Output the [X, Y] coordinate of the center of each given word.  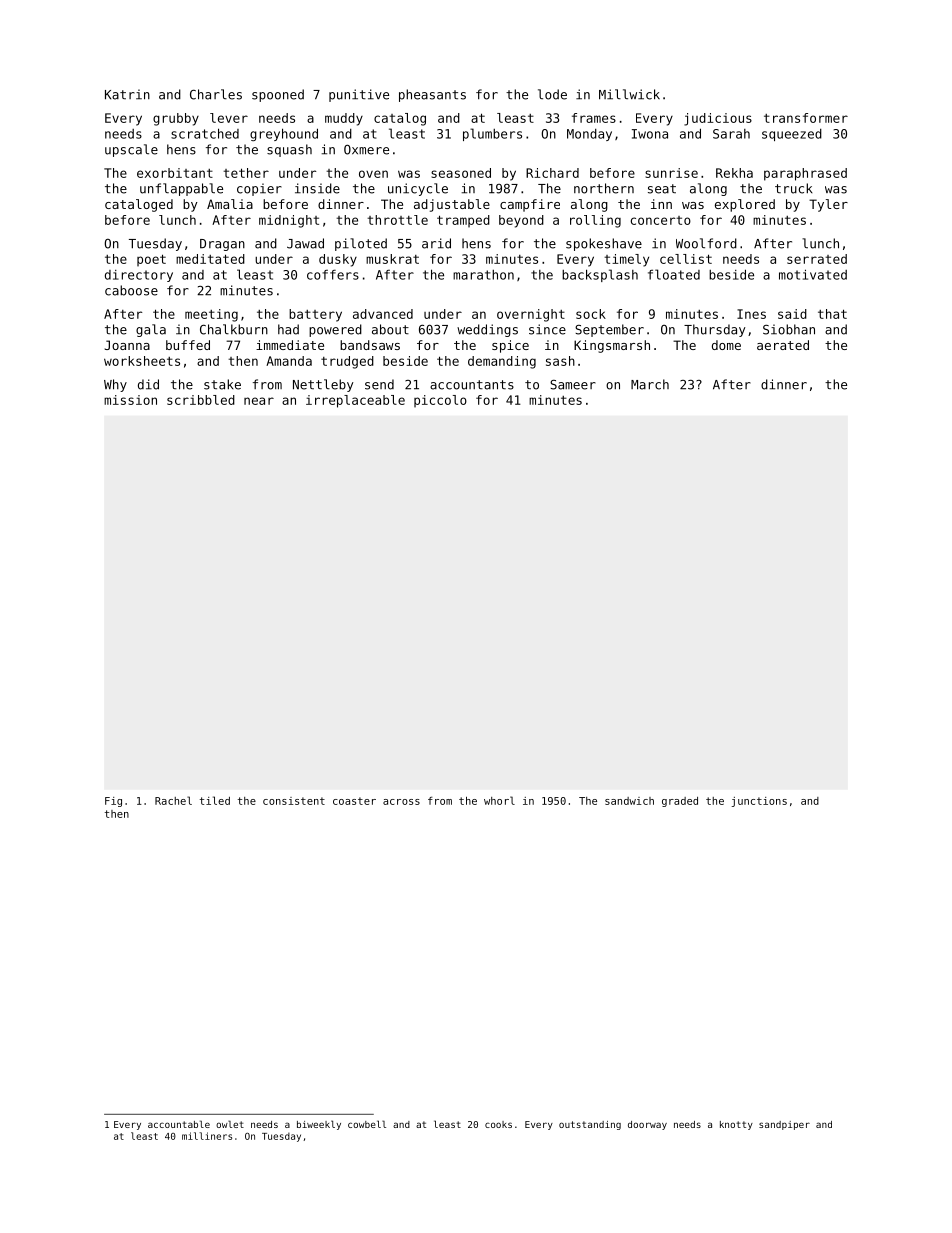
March [650, 384]
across [401, 802]
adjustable [452, 205]
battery [315, 315]
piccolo [440, 401]
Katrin [127, 94]
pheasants [432, 95]
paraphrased [805, 174]
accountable [179, 1124]
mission [130, 400]
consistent [294, 801]
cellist [686, 259]
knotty [736, 1125]
